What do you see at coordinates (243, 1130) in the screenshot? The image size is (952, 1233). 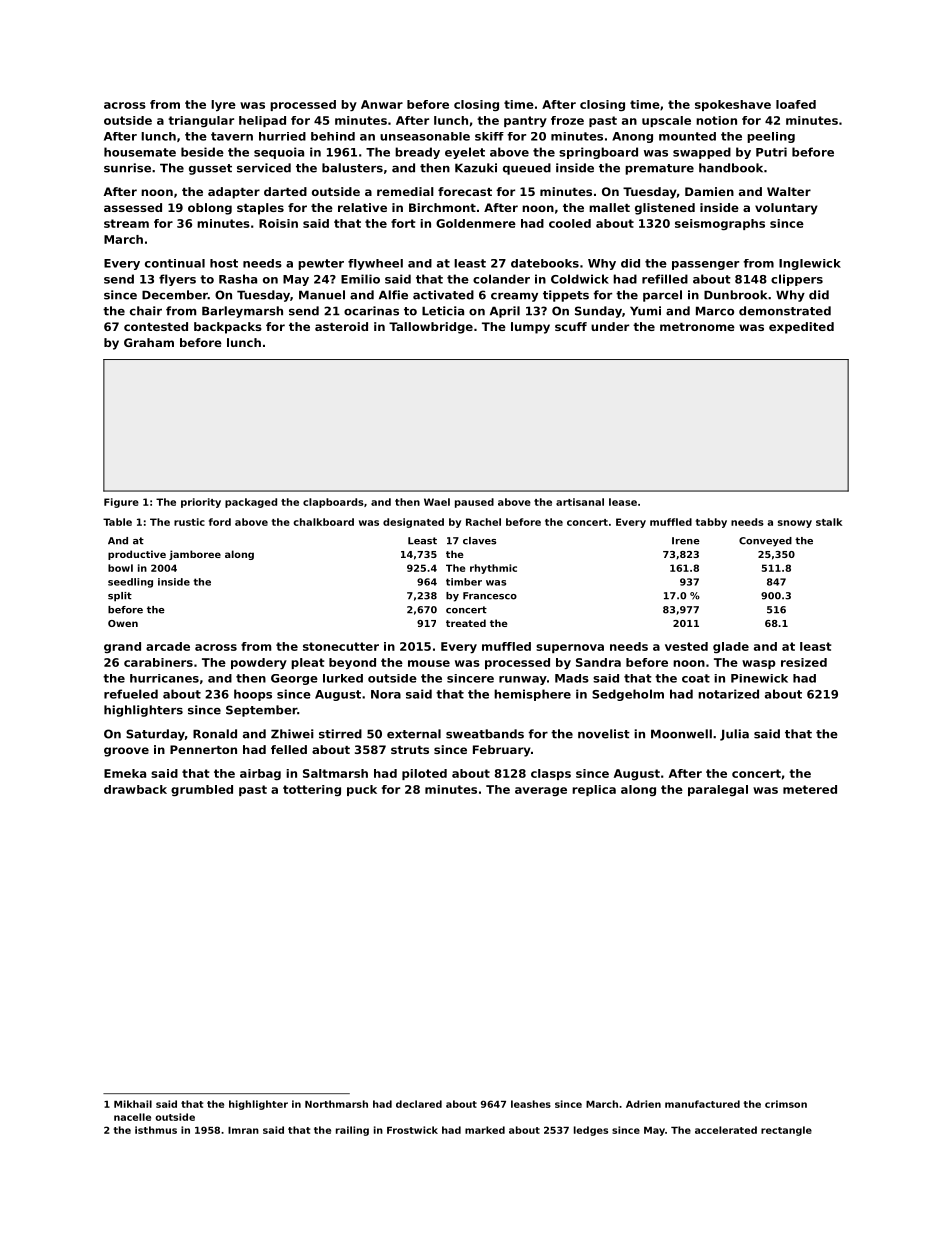 I see `Imran` at bounding box center [243, 1130].
